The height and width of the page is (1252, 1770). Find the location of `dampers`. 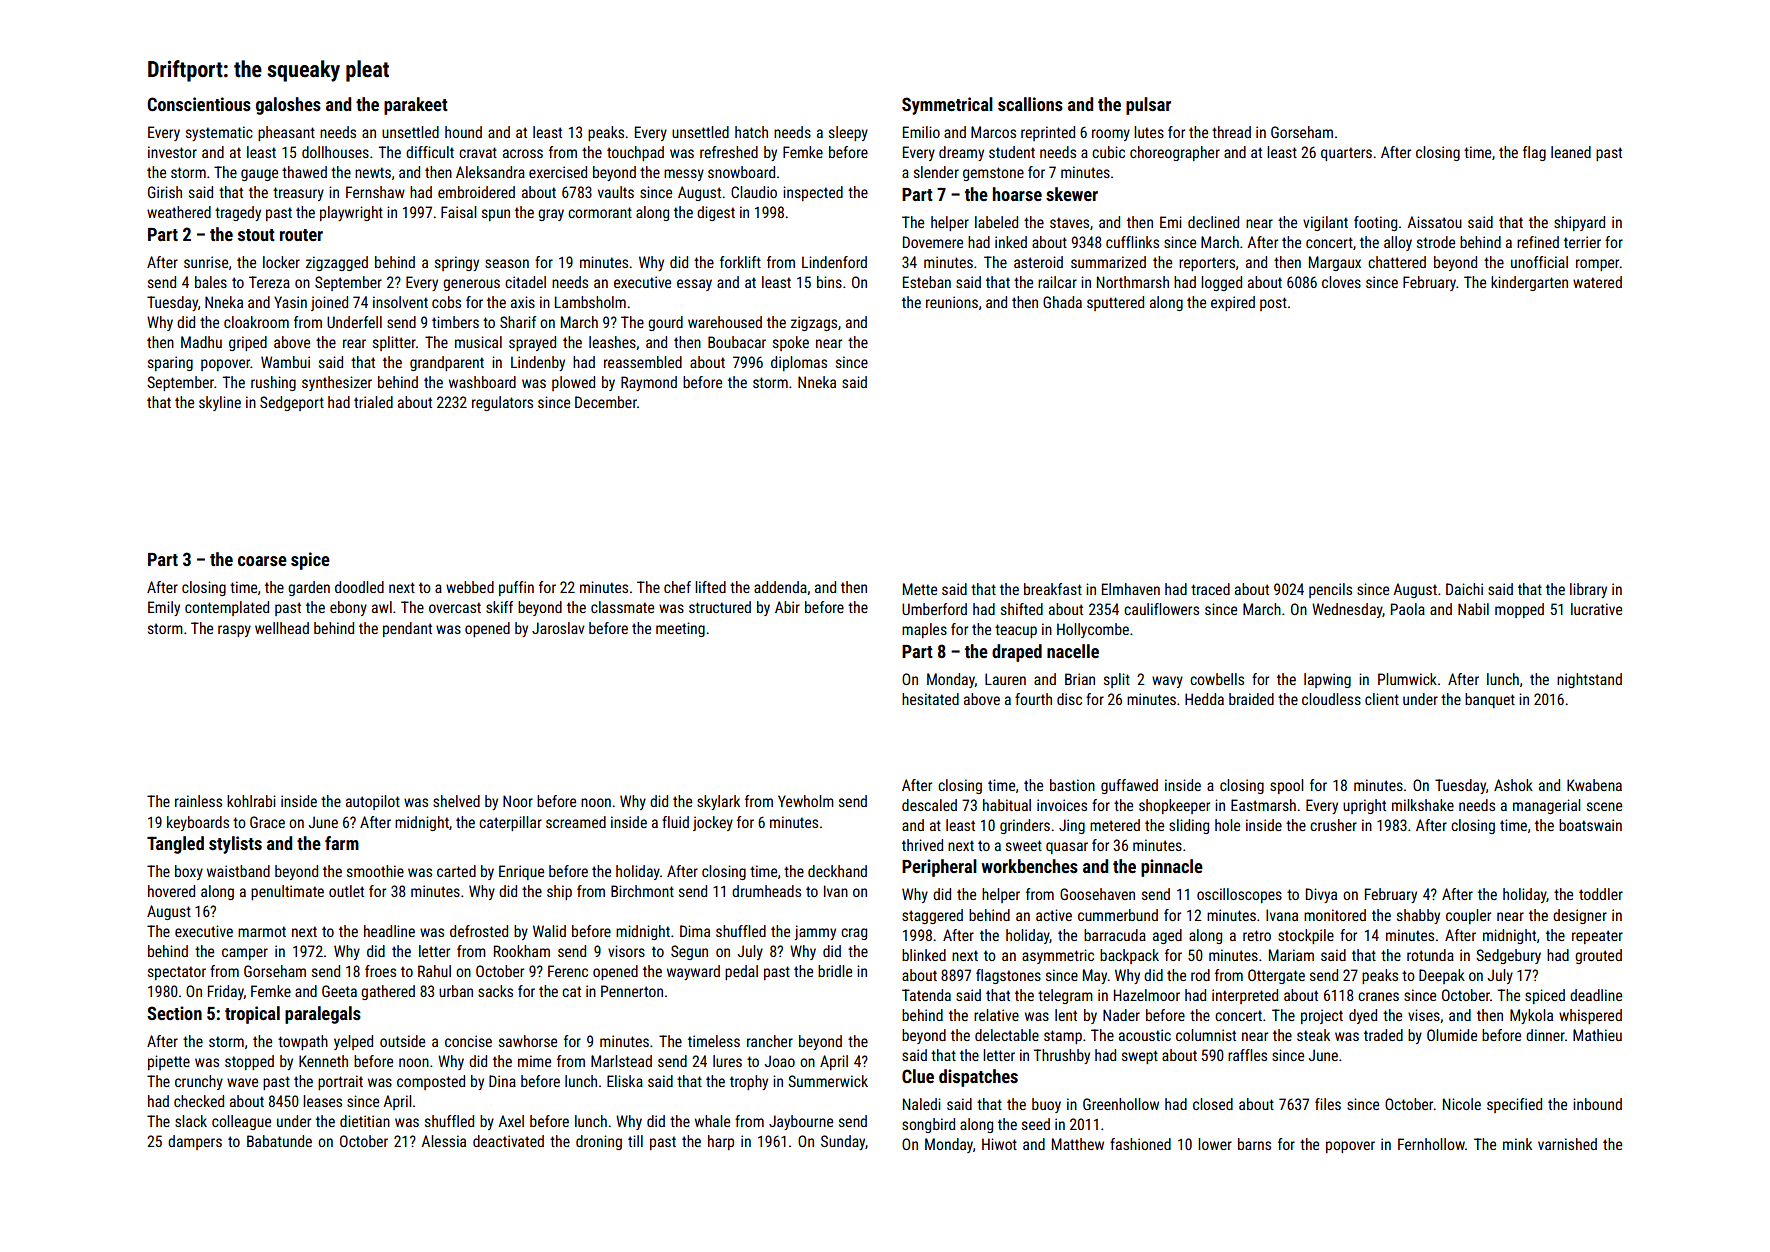

dampers is located at coordinates (195, 1142).
